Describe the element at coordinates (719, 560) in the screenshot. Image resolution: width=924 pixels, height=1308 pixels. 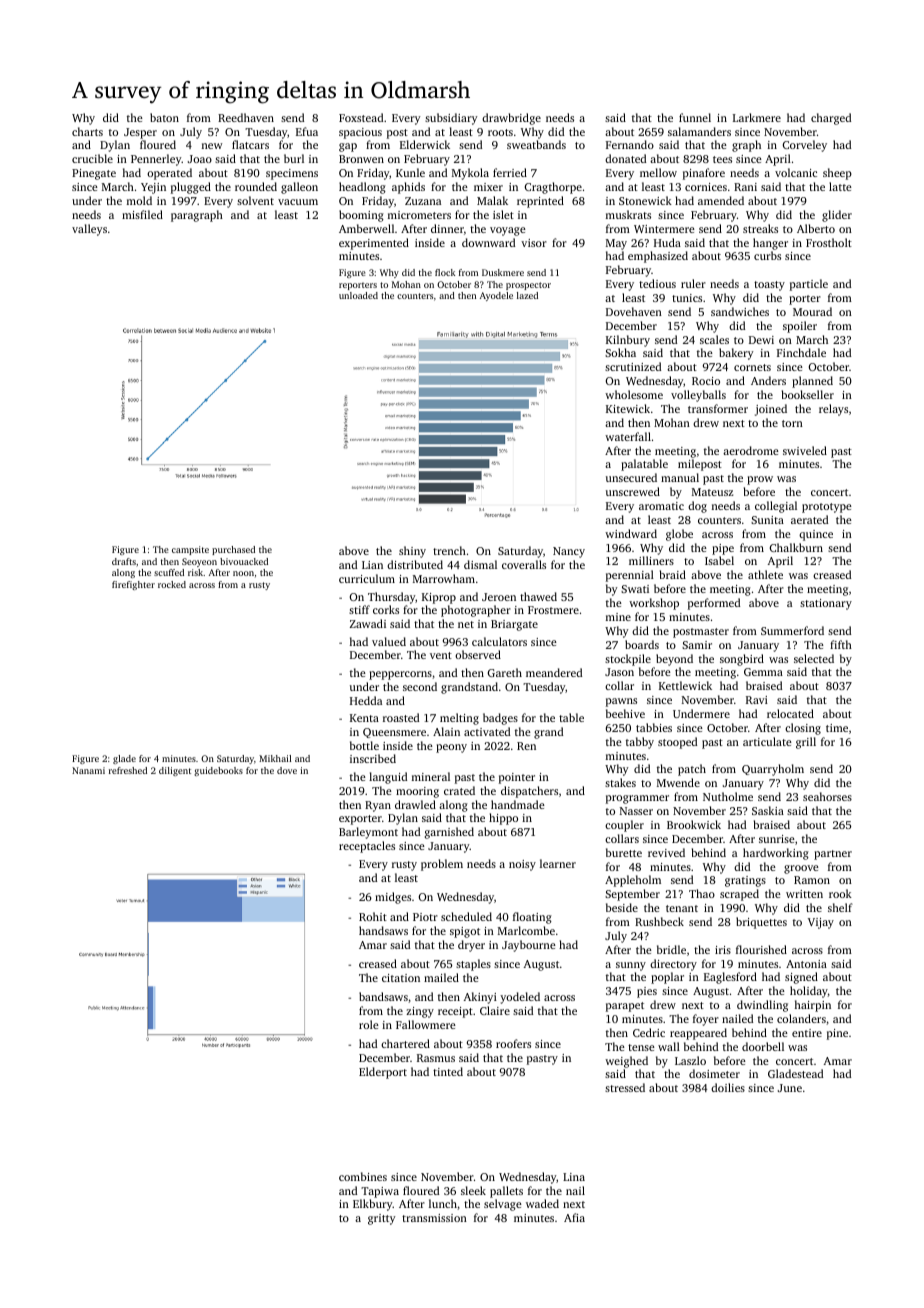
I see `Isabel` at that location.
